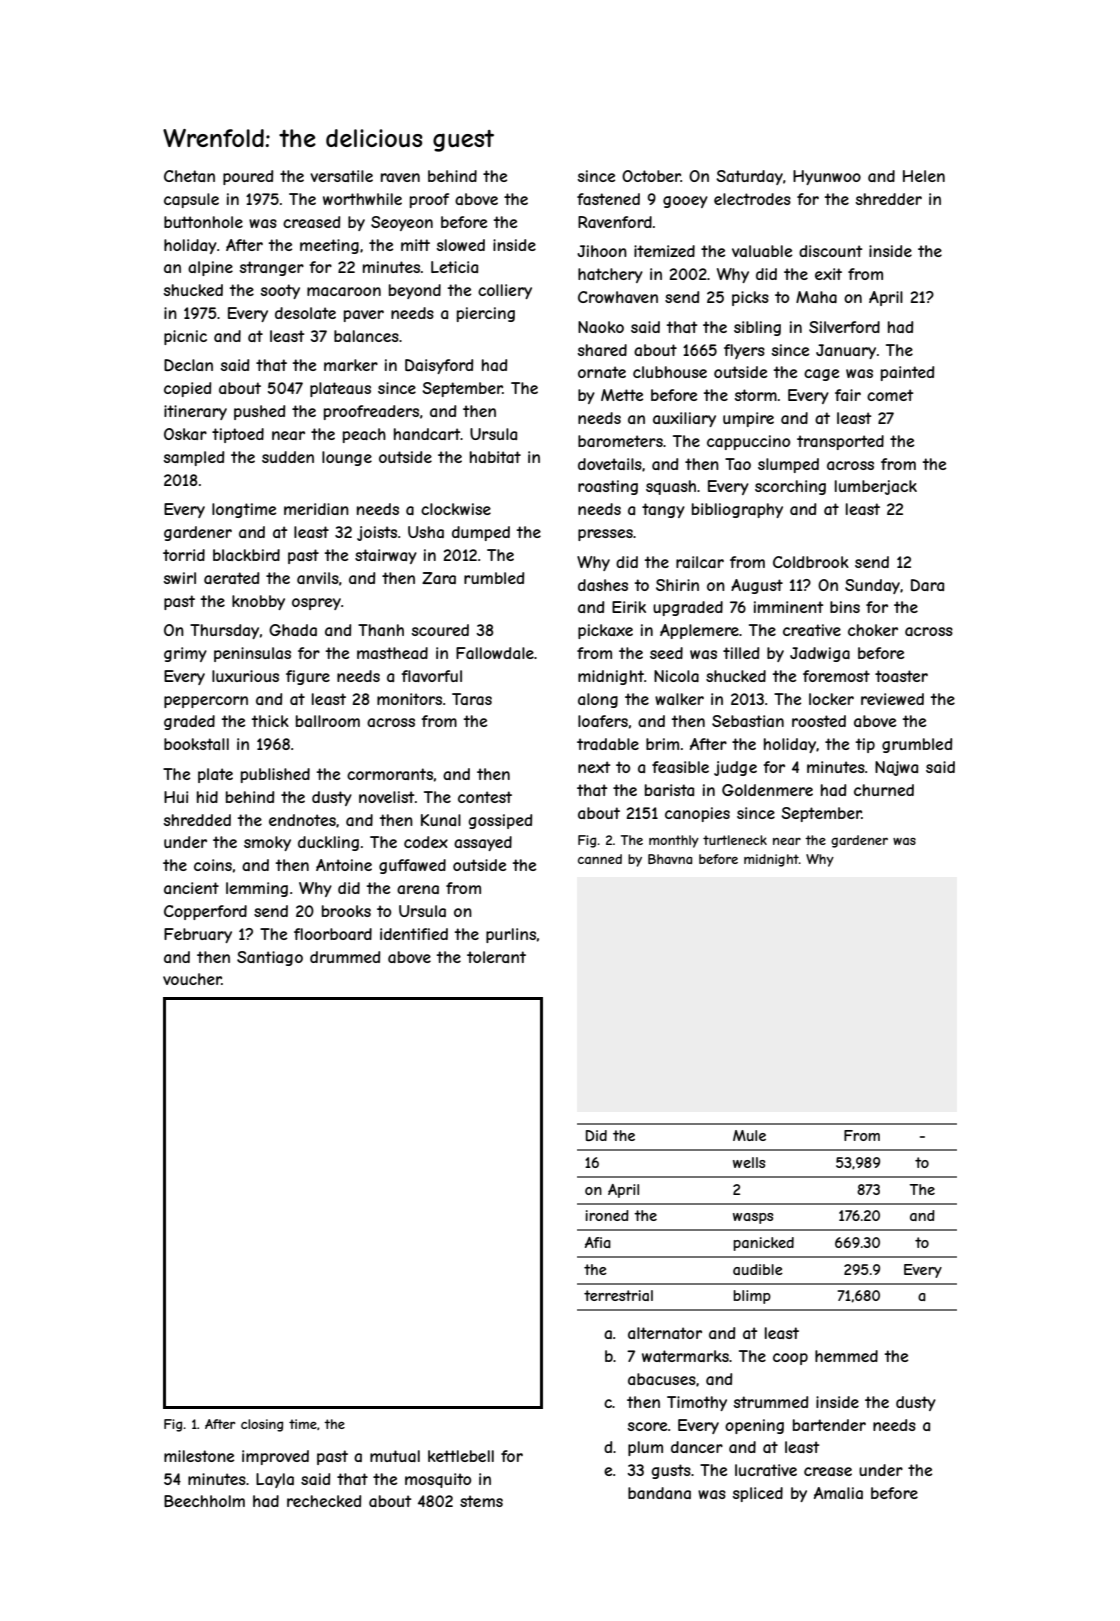 The image size is (1120, 1621). What do you see at coordinates (670, 859) in the image?
I see `Bhavna` at bounding box center [670, 859].
